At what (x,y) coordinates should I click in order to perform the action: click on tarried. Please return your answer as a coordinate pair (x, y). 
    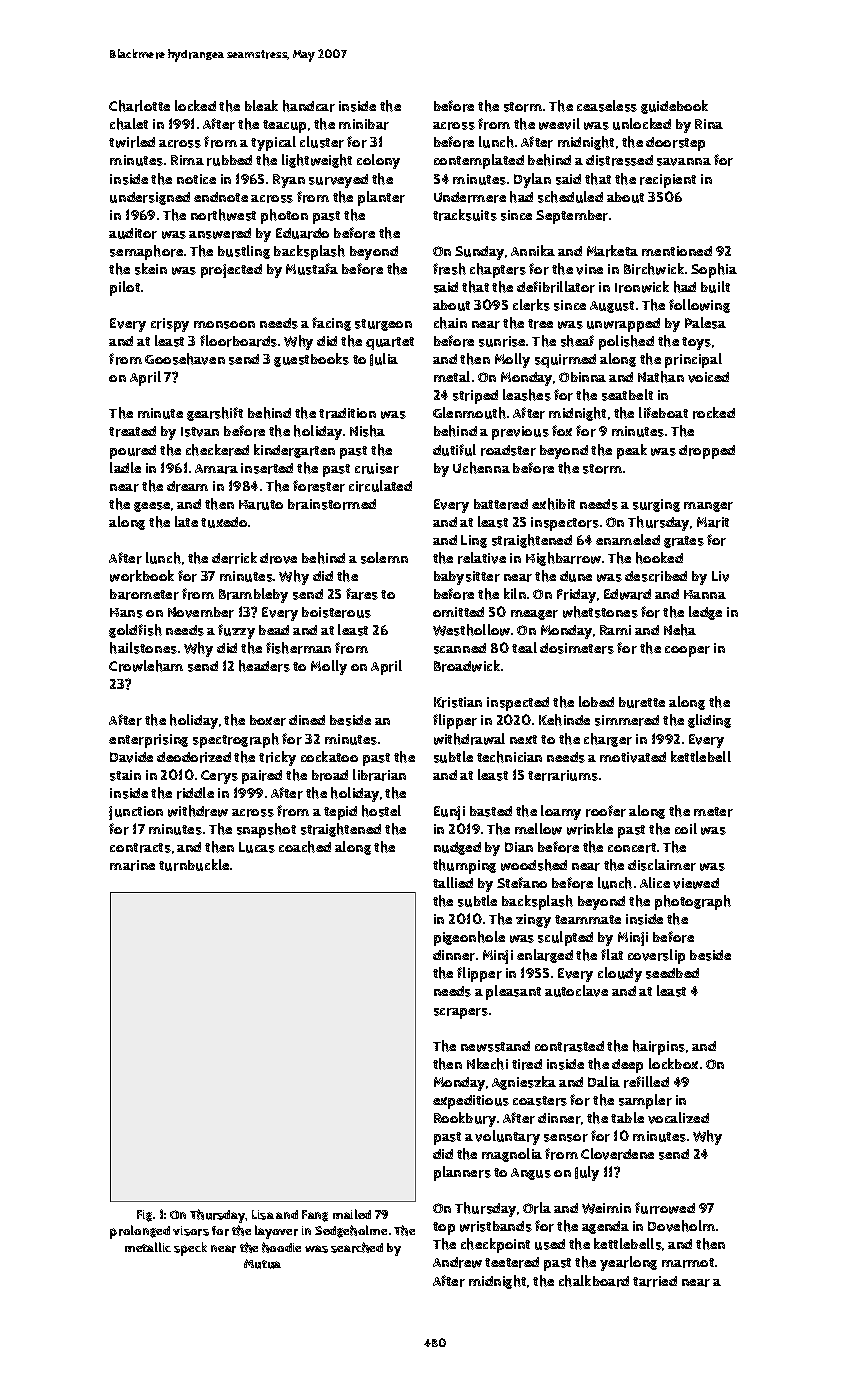
    Looking at the image, I should click on (655, 1281).
